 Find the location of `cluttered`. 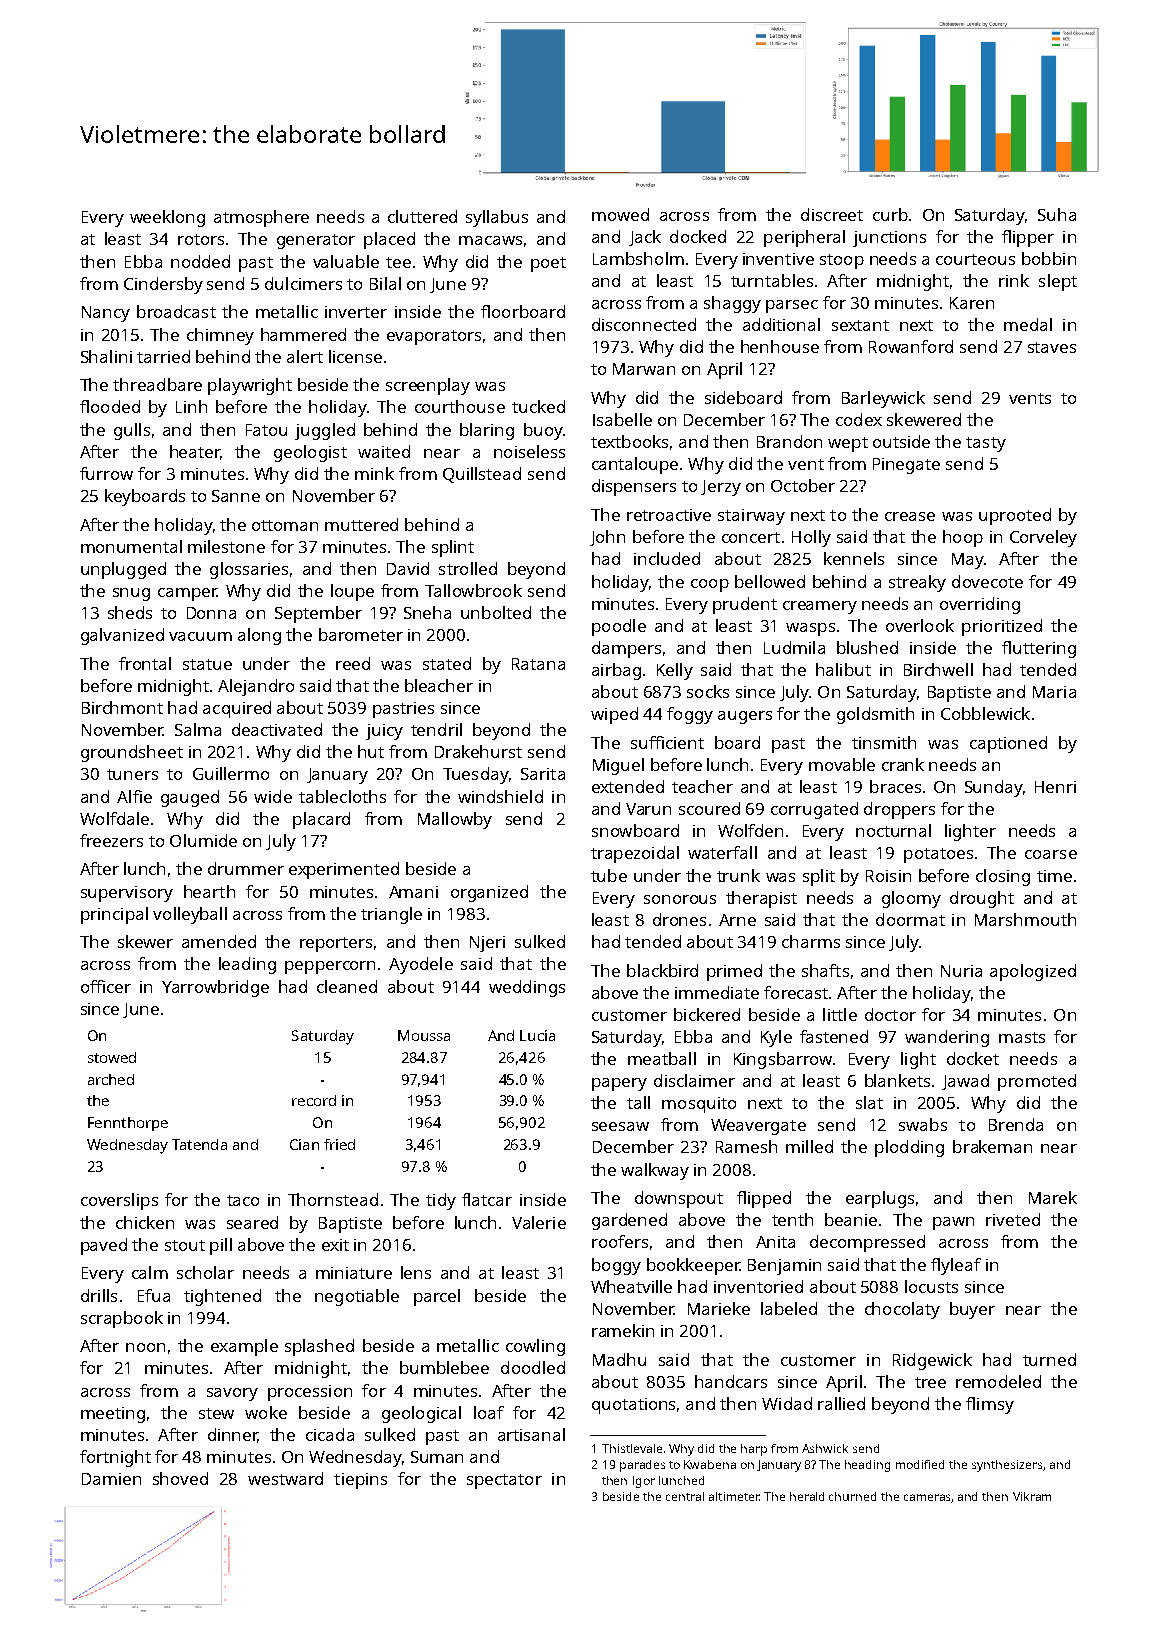

cluttered is located at coordinates (422, 216).
